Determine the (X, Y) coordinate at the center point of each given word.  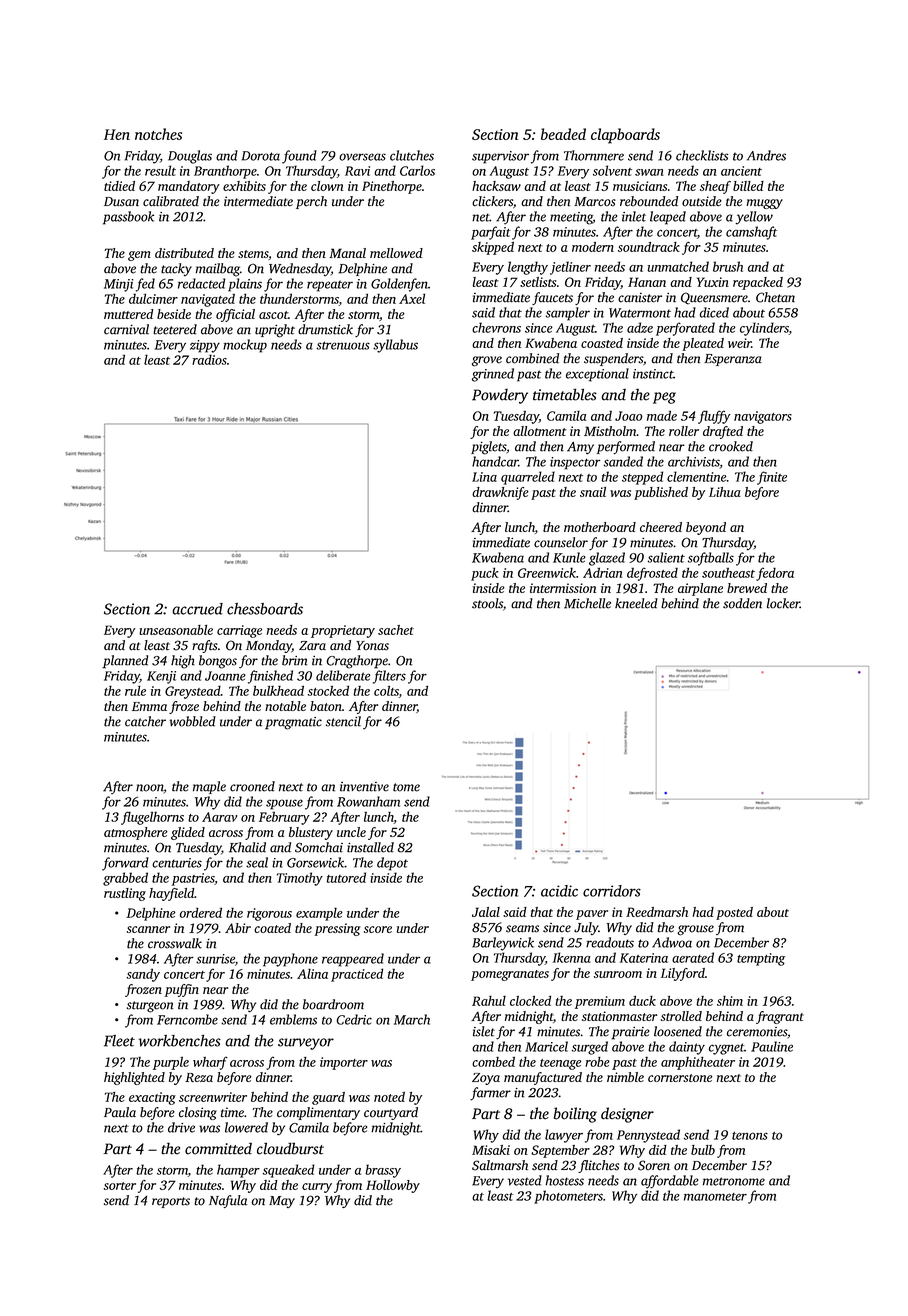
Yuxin (713, 282)
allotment (540, 431)
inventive (364, 787)
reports (171, 1202)
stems (253, 254)
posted (734, 913)
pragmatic (293, 723)
